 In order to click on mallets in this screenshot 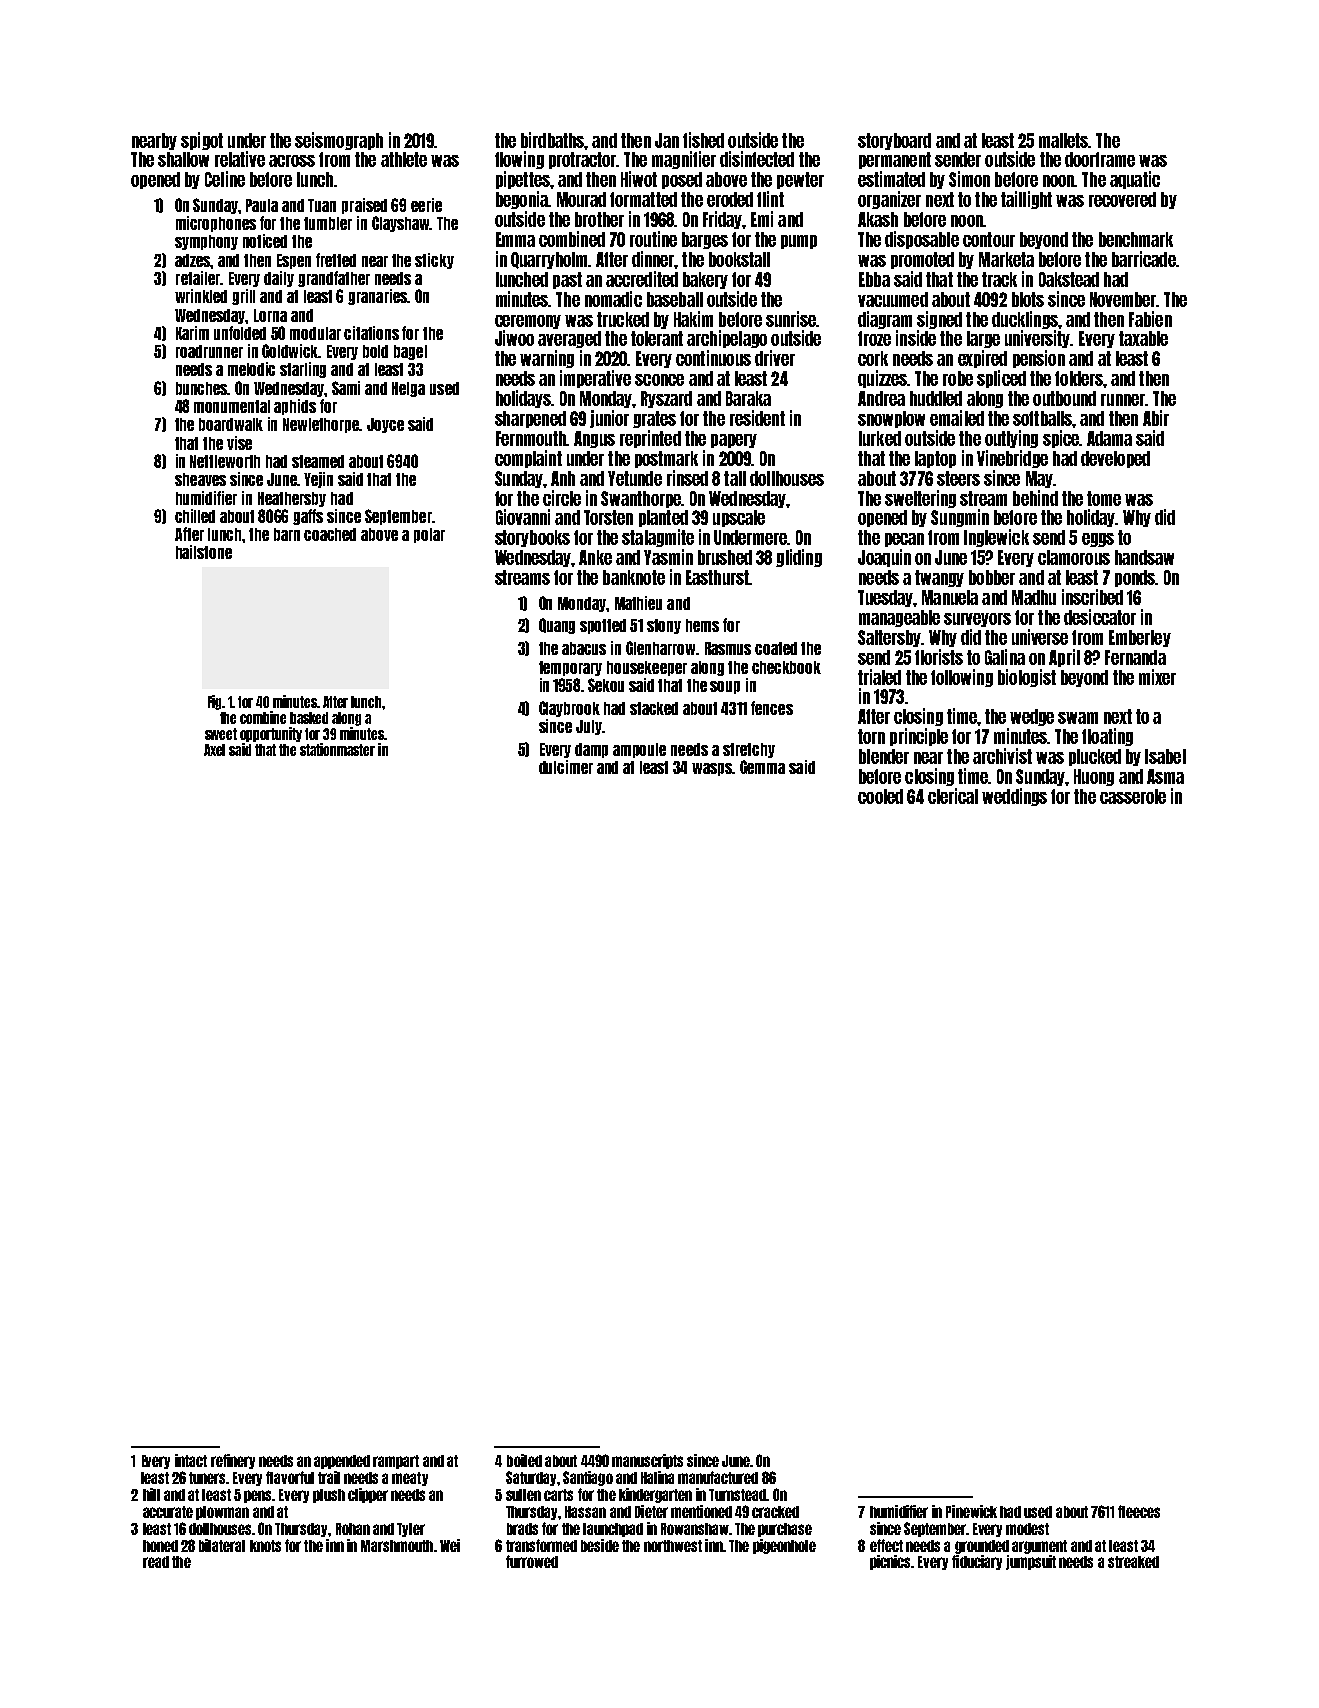, I will do `click(1064, 140)`.
